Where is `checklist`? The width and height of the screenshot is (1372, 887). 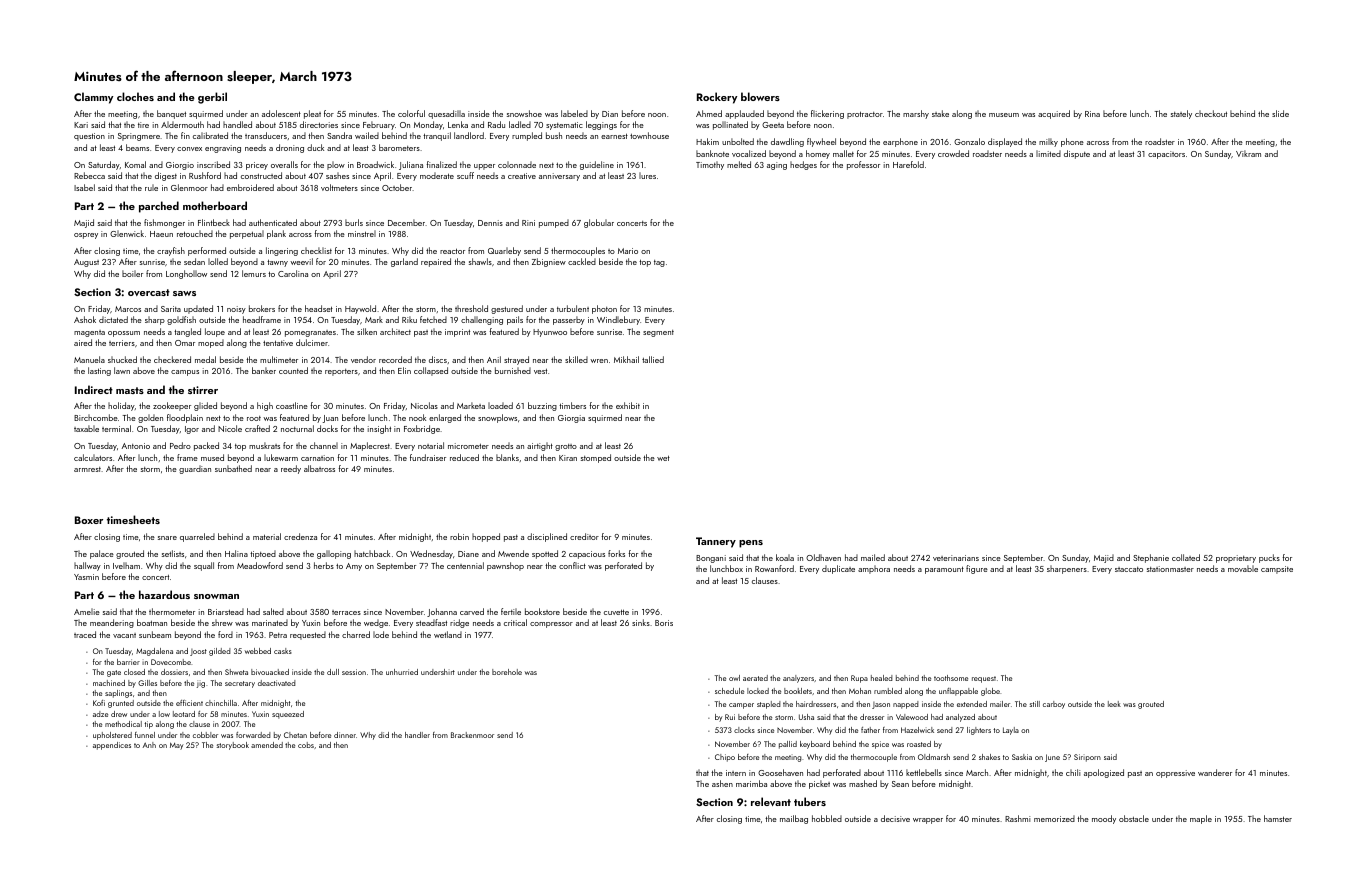
checklist is located at coordinates (316, 250).
